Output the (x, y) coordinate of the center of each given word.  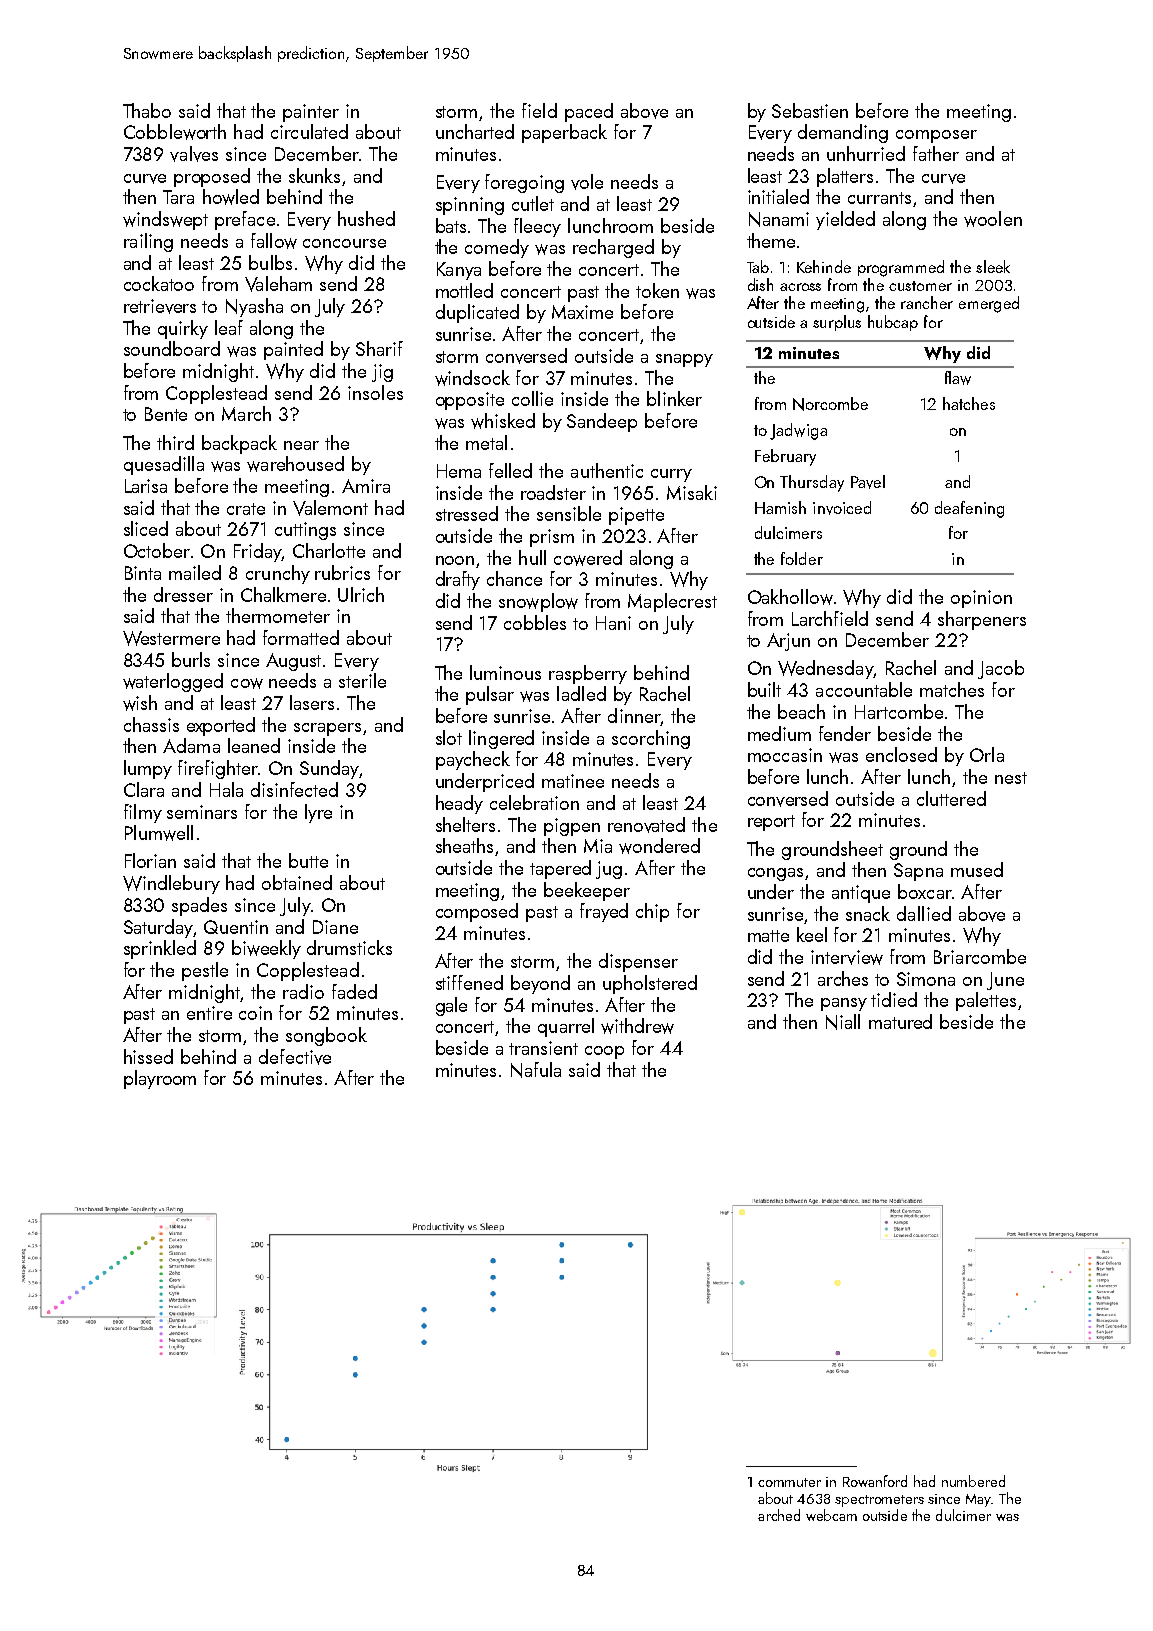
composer (936, 136)
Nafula (536, 1070)
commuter (789, 1482)
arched (779, 1515)
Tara (178, 197)
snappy (684, 360)
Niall (843, 1022)
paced (589, 112)
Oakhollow (790, 597)
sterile (362, 680)
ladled (581, 693)
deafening (969, 509)
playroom (160, 1079)
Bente (166, 414)
